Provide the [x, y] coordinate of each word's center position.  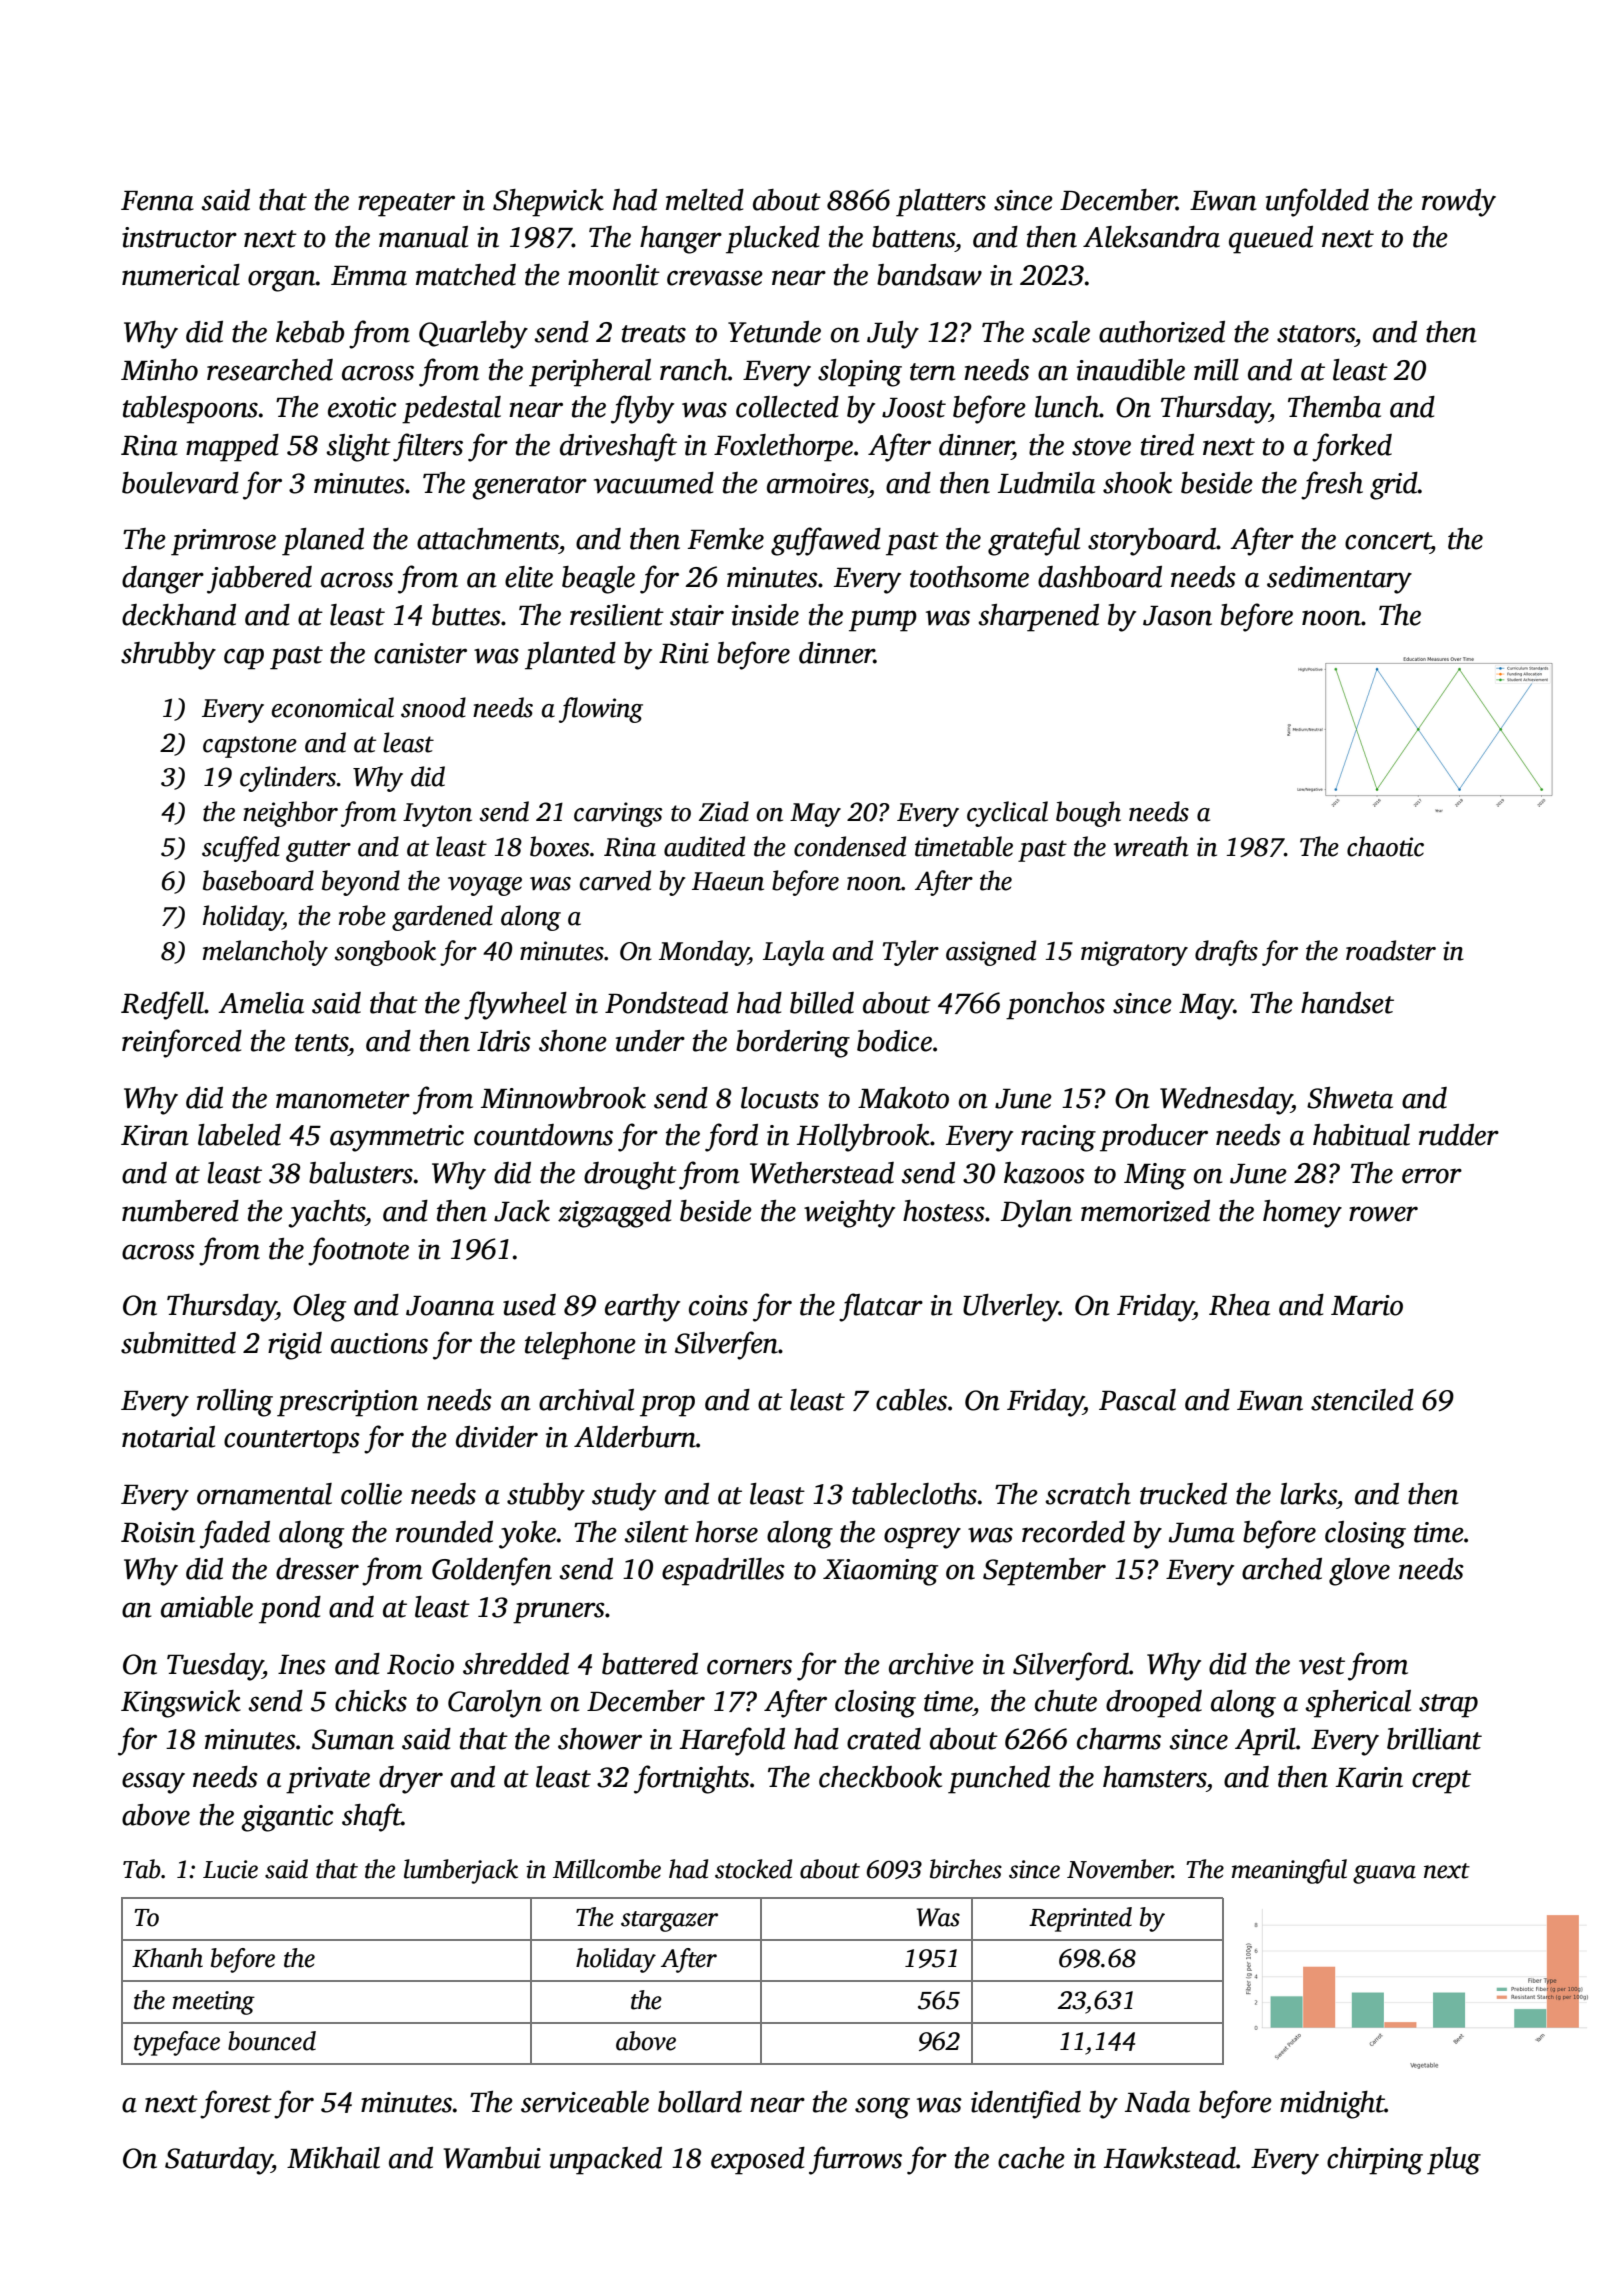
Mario [1367, 1305]
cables [911, 1400]
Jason [1177, 616]
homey [1302, 1214]
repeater [406, 205]
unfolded [1317, 202]
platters [941, 203]
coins [718, 1305]
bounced [272, 2041]
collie [371, 1494]
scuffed [241, 849]
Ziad [724, 811]
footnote [358, 1251]
